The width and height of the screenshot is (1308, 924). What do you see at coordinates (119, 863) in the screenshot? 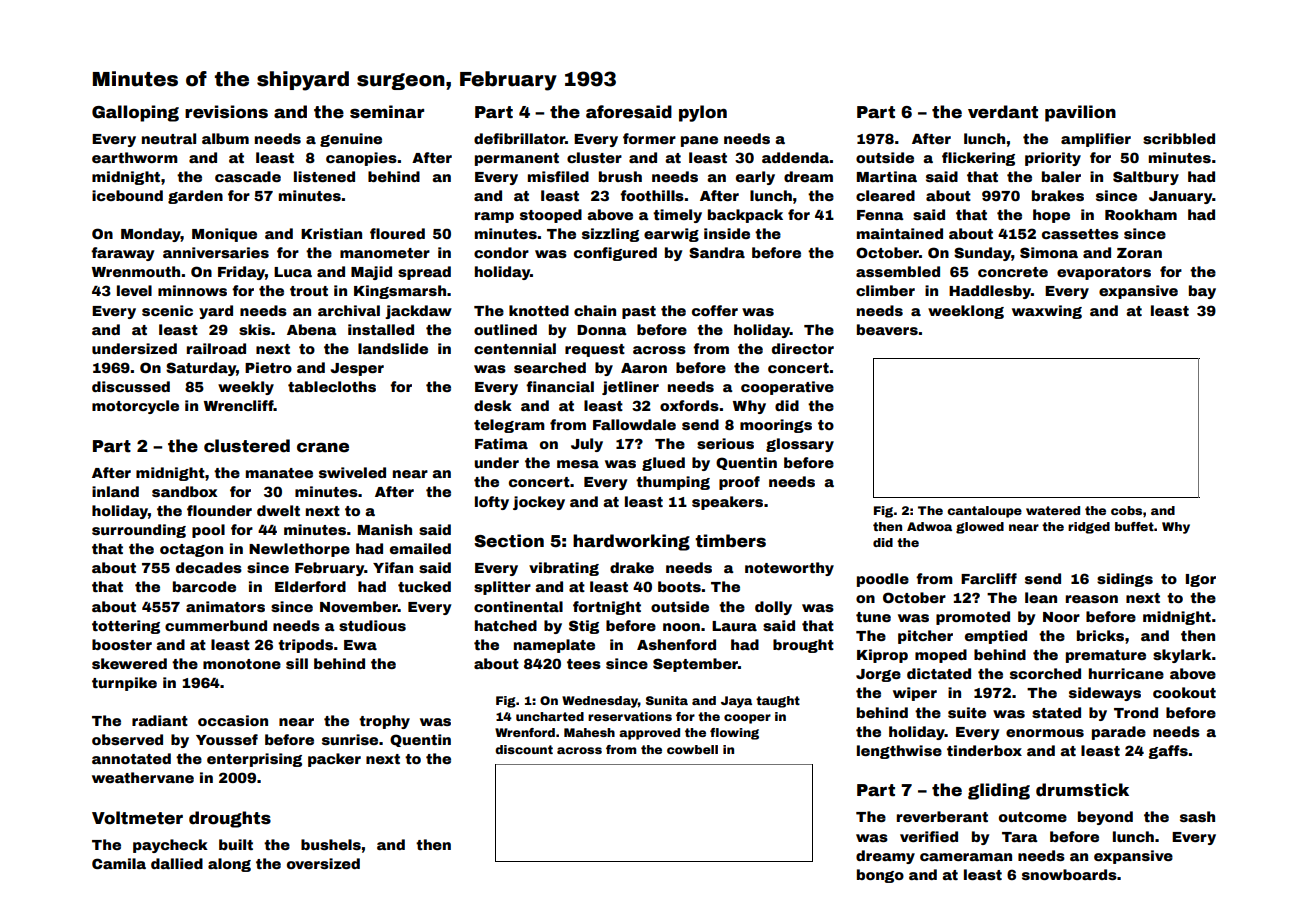
I see `Camila` at bounding box center [119, 863].
